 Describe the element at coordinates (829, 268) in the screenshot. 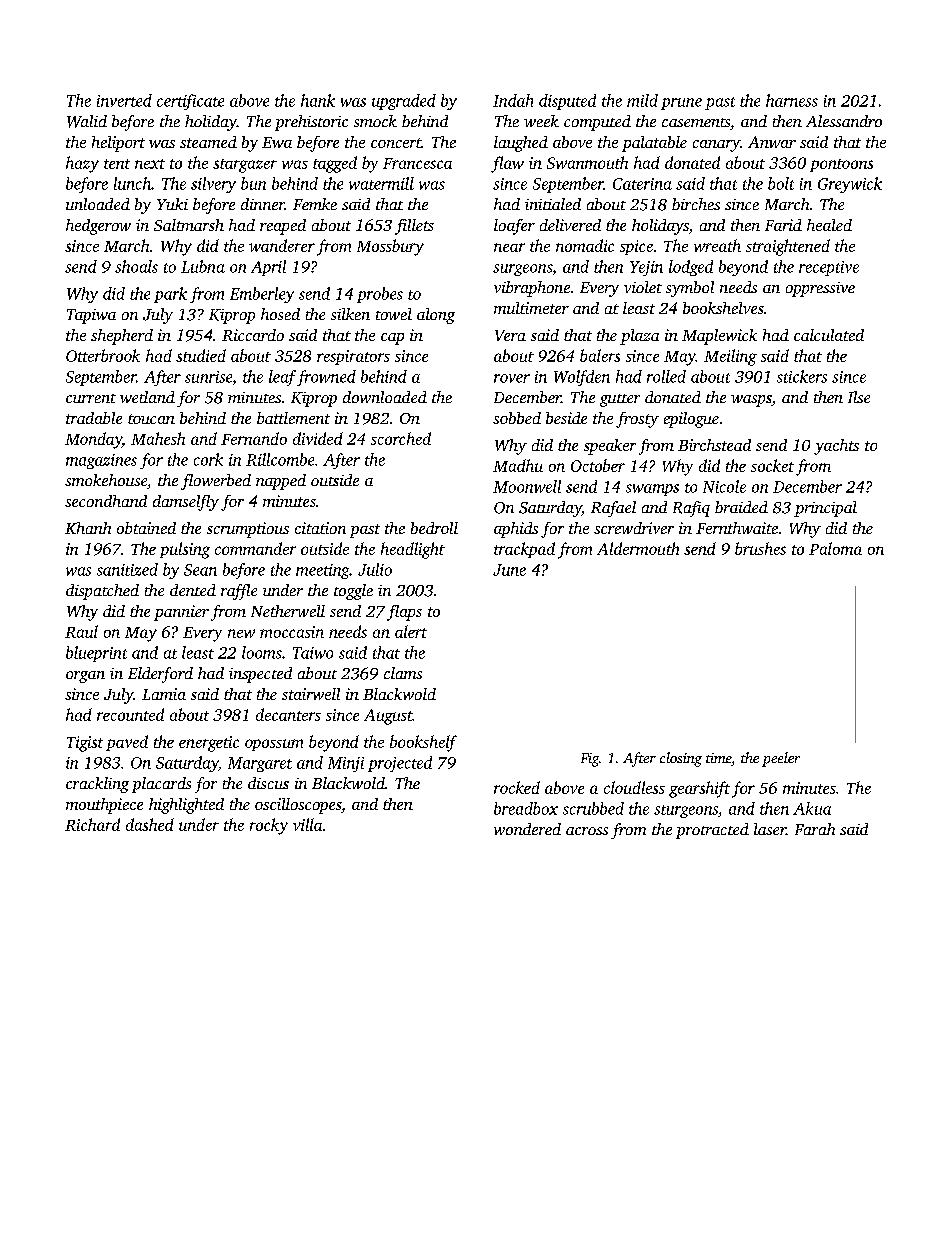

I see `receptive` at that location.
